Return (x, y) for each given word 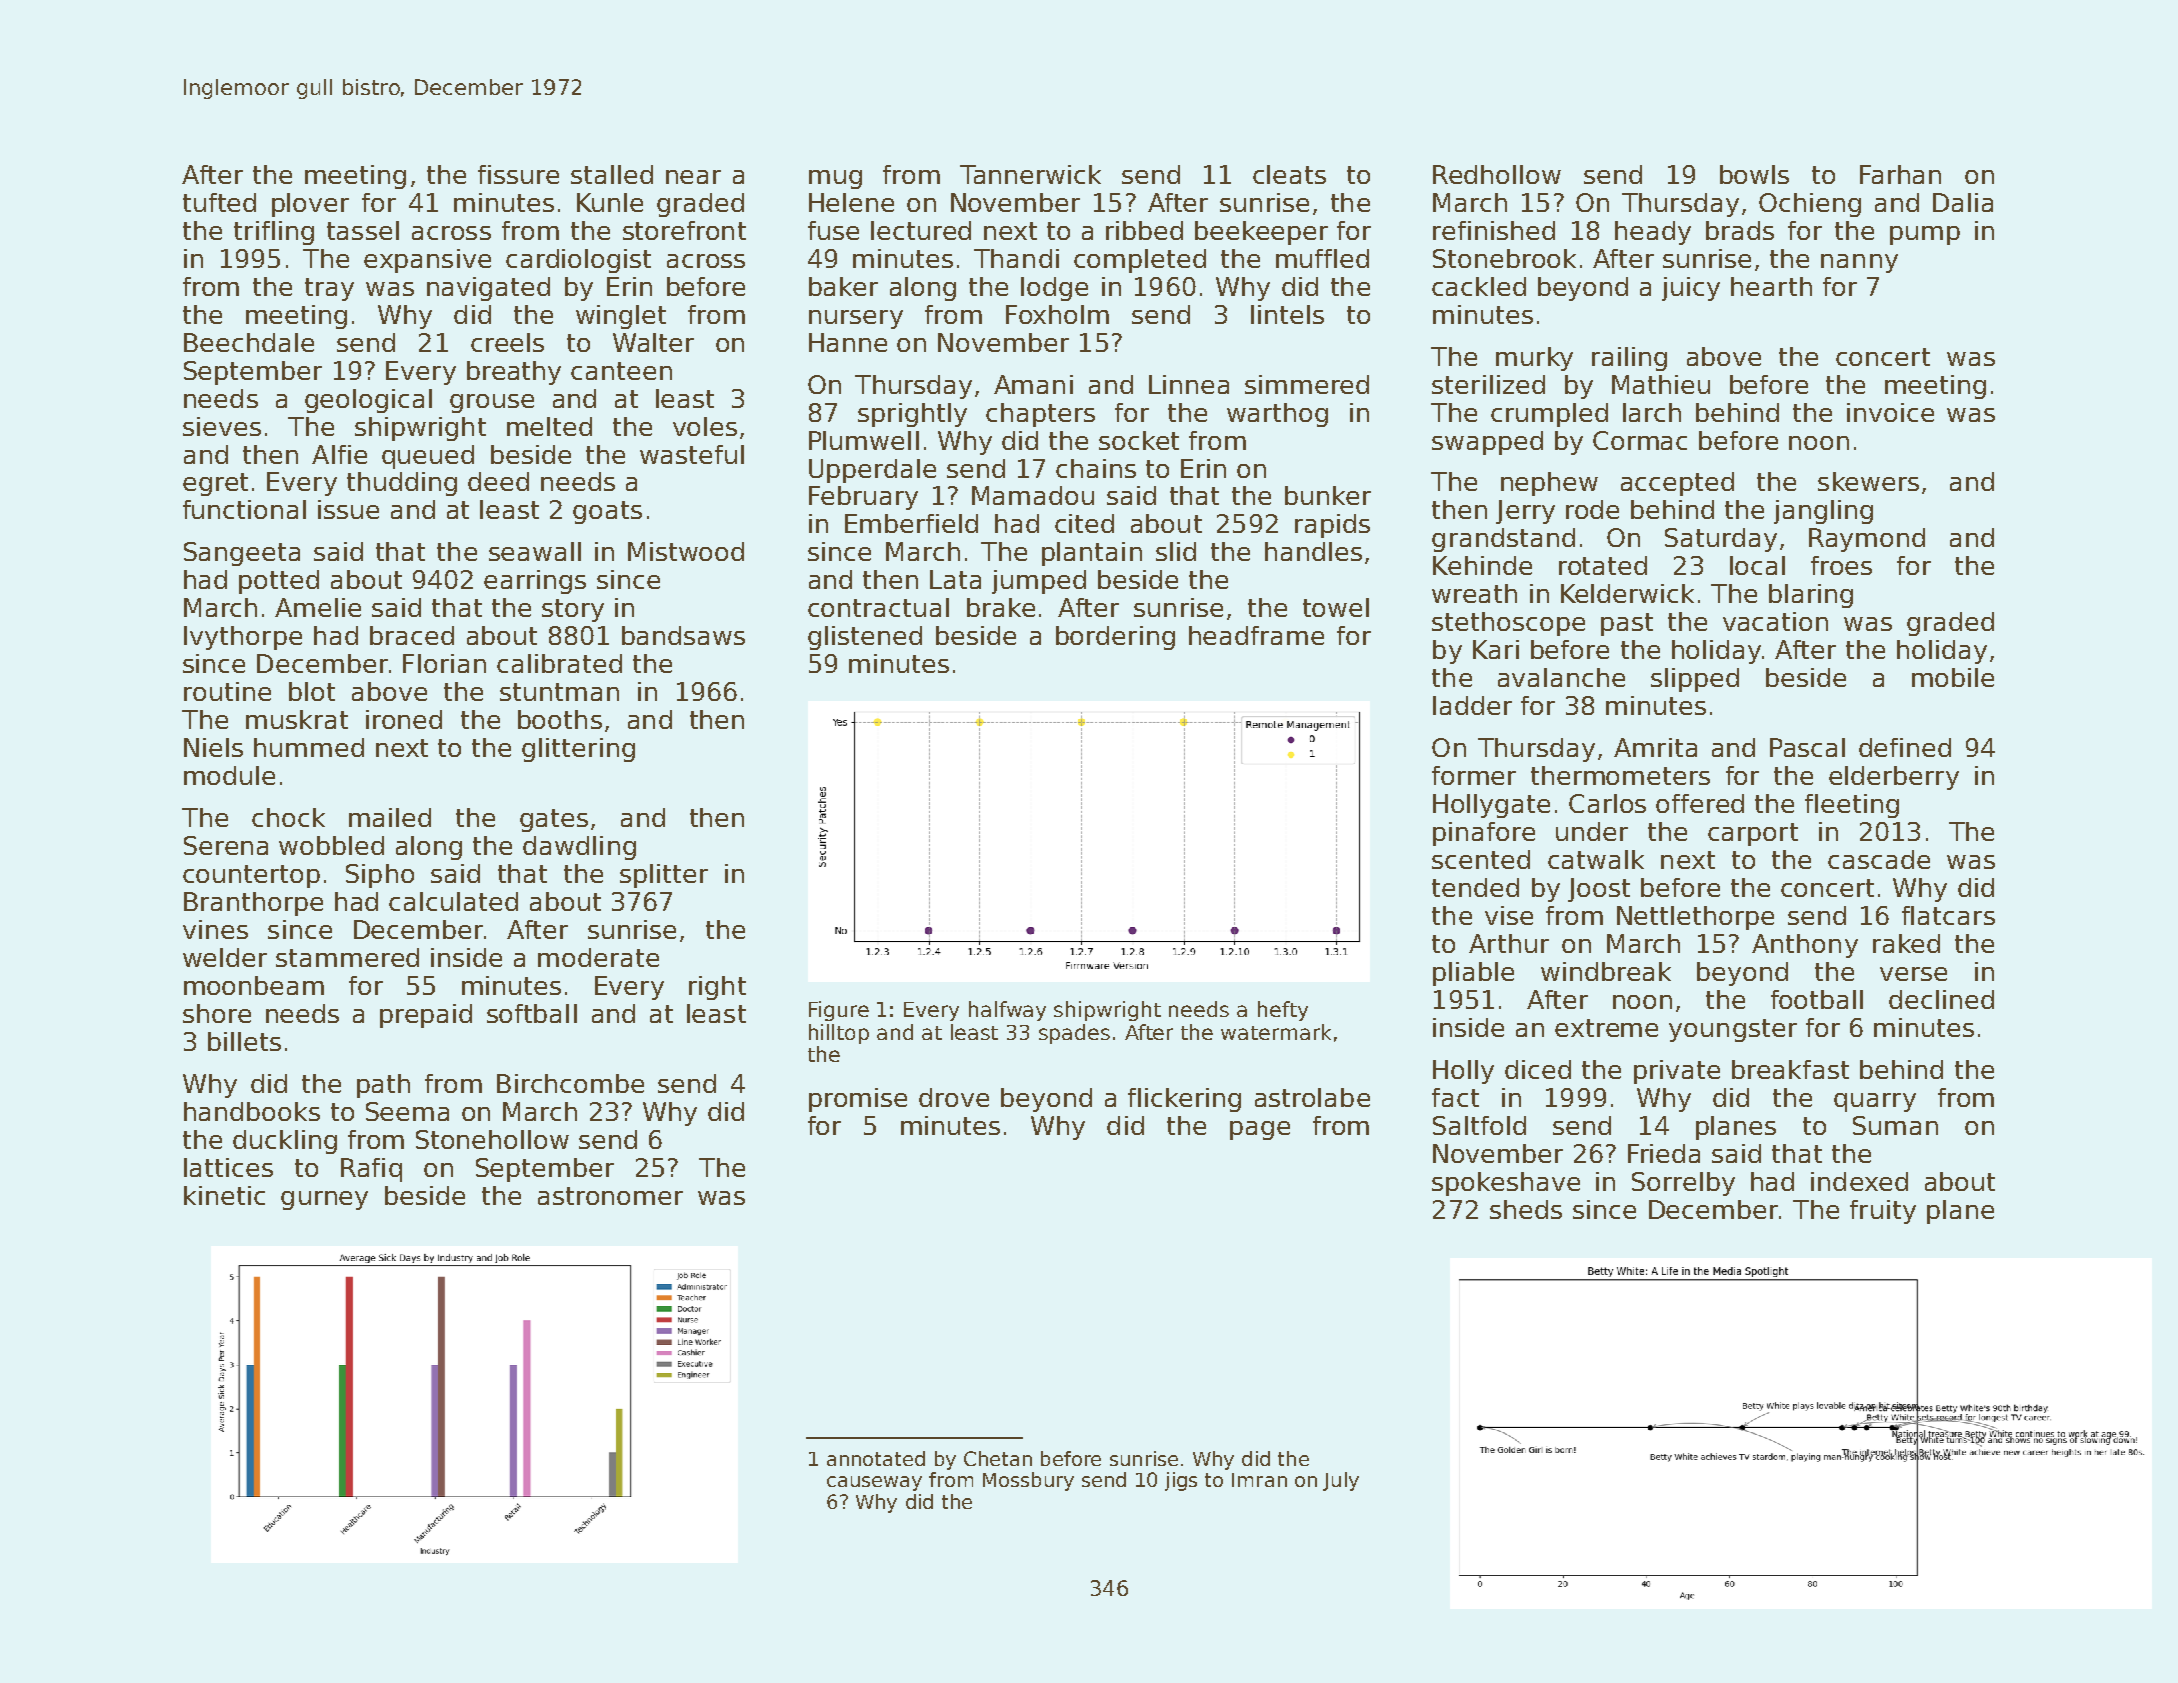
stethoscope (1508, 624)
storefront (684, 230)
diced (1538, 1069)
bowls (1754, 174)
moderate (598, 957)
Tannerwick (1030, 174)
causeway (874, 1483)
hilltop (839, 1034)
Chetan (998, 1458)
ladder (1472, 705)
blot (312, 691)
